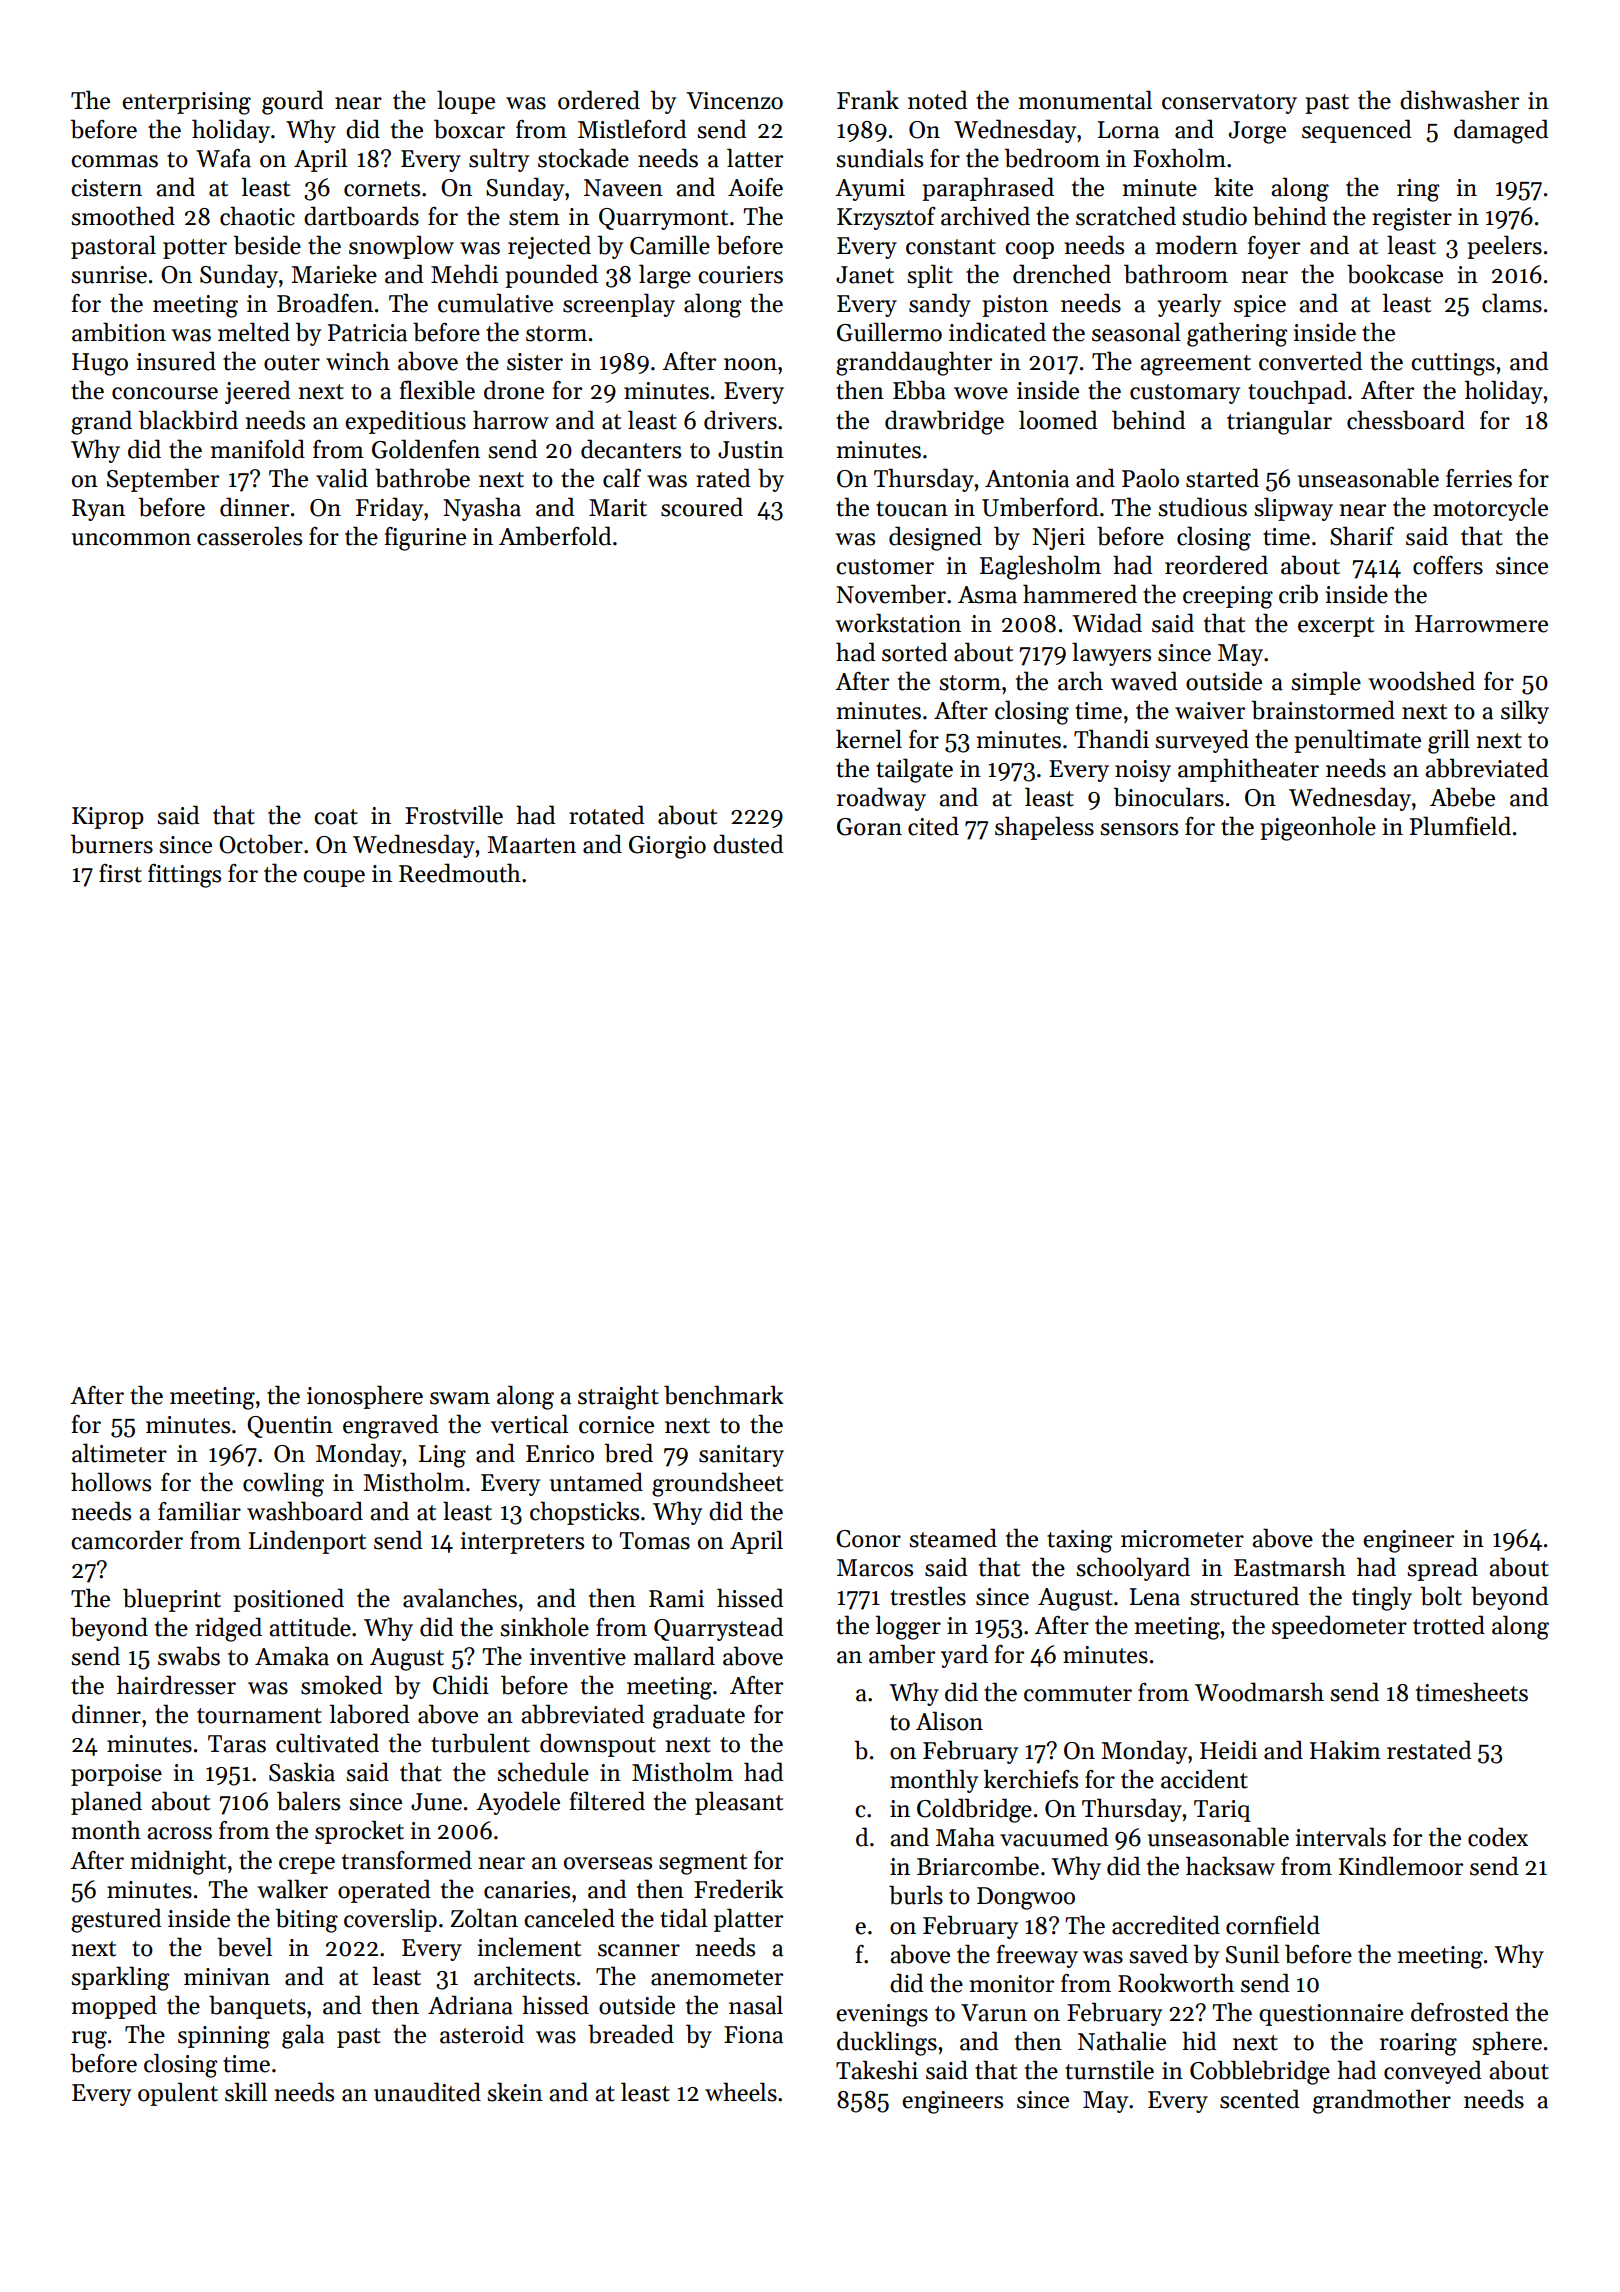 The image size is (1620, 2292). Describe the element at coordinates (119, 332) in the screenshot. I see `ambition` at that location.
